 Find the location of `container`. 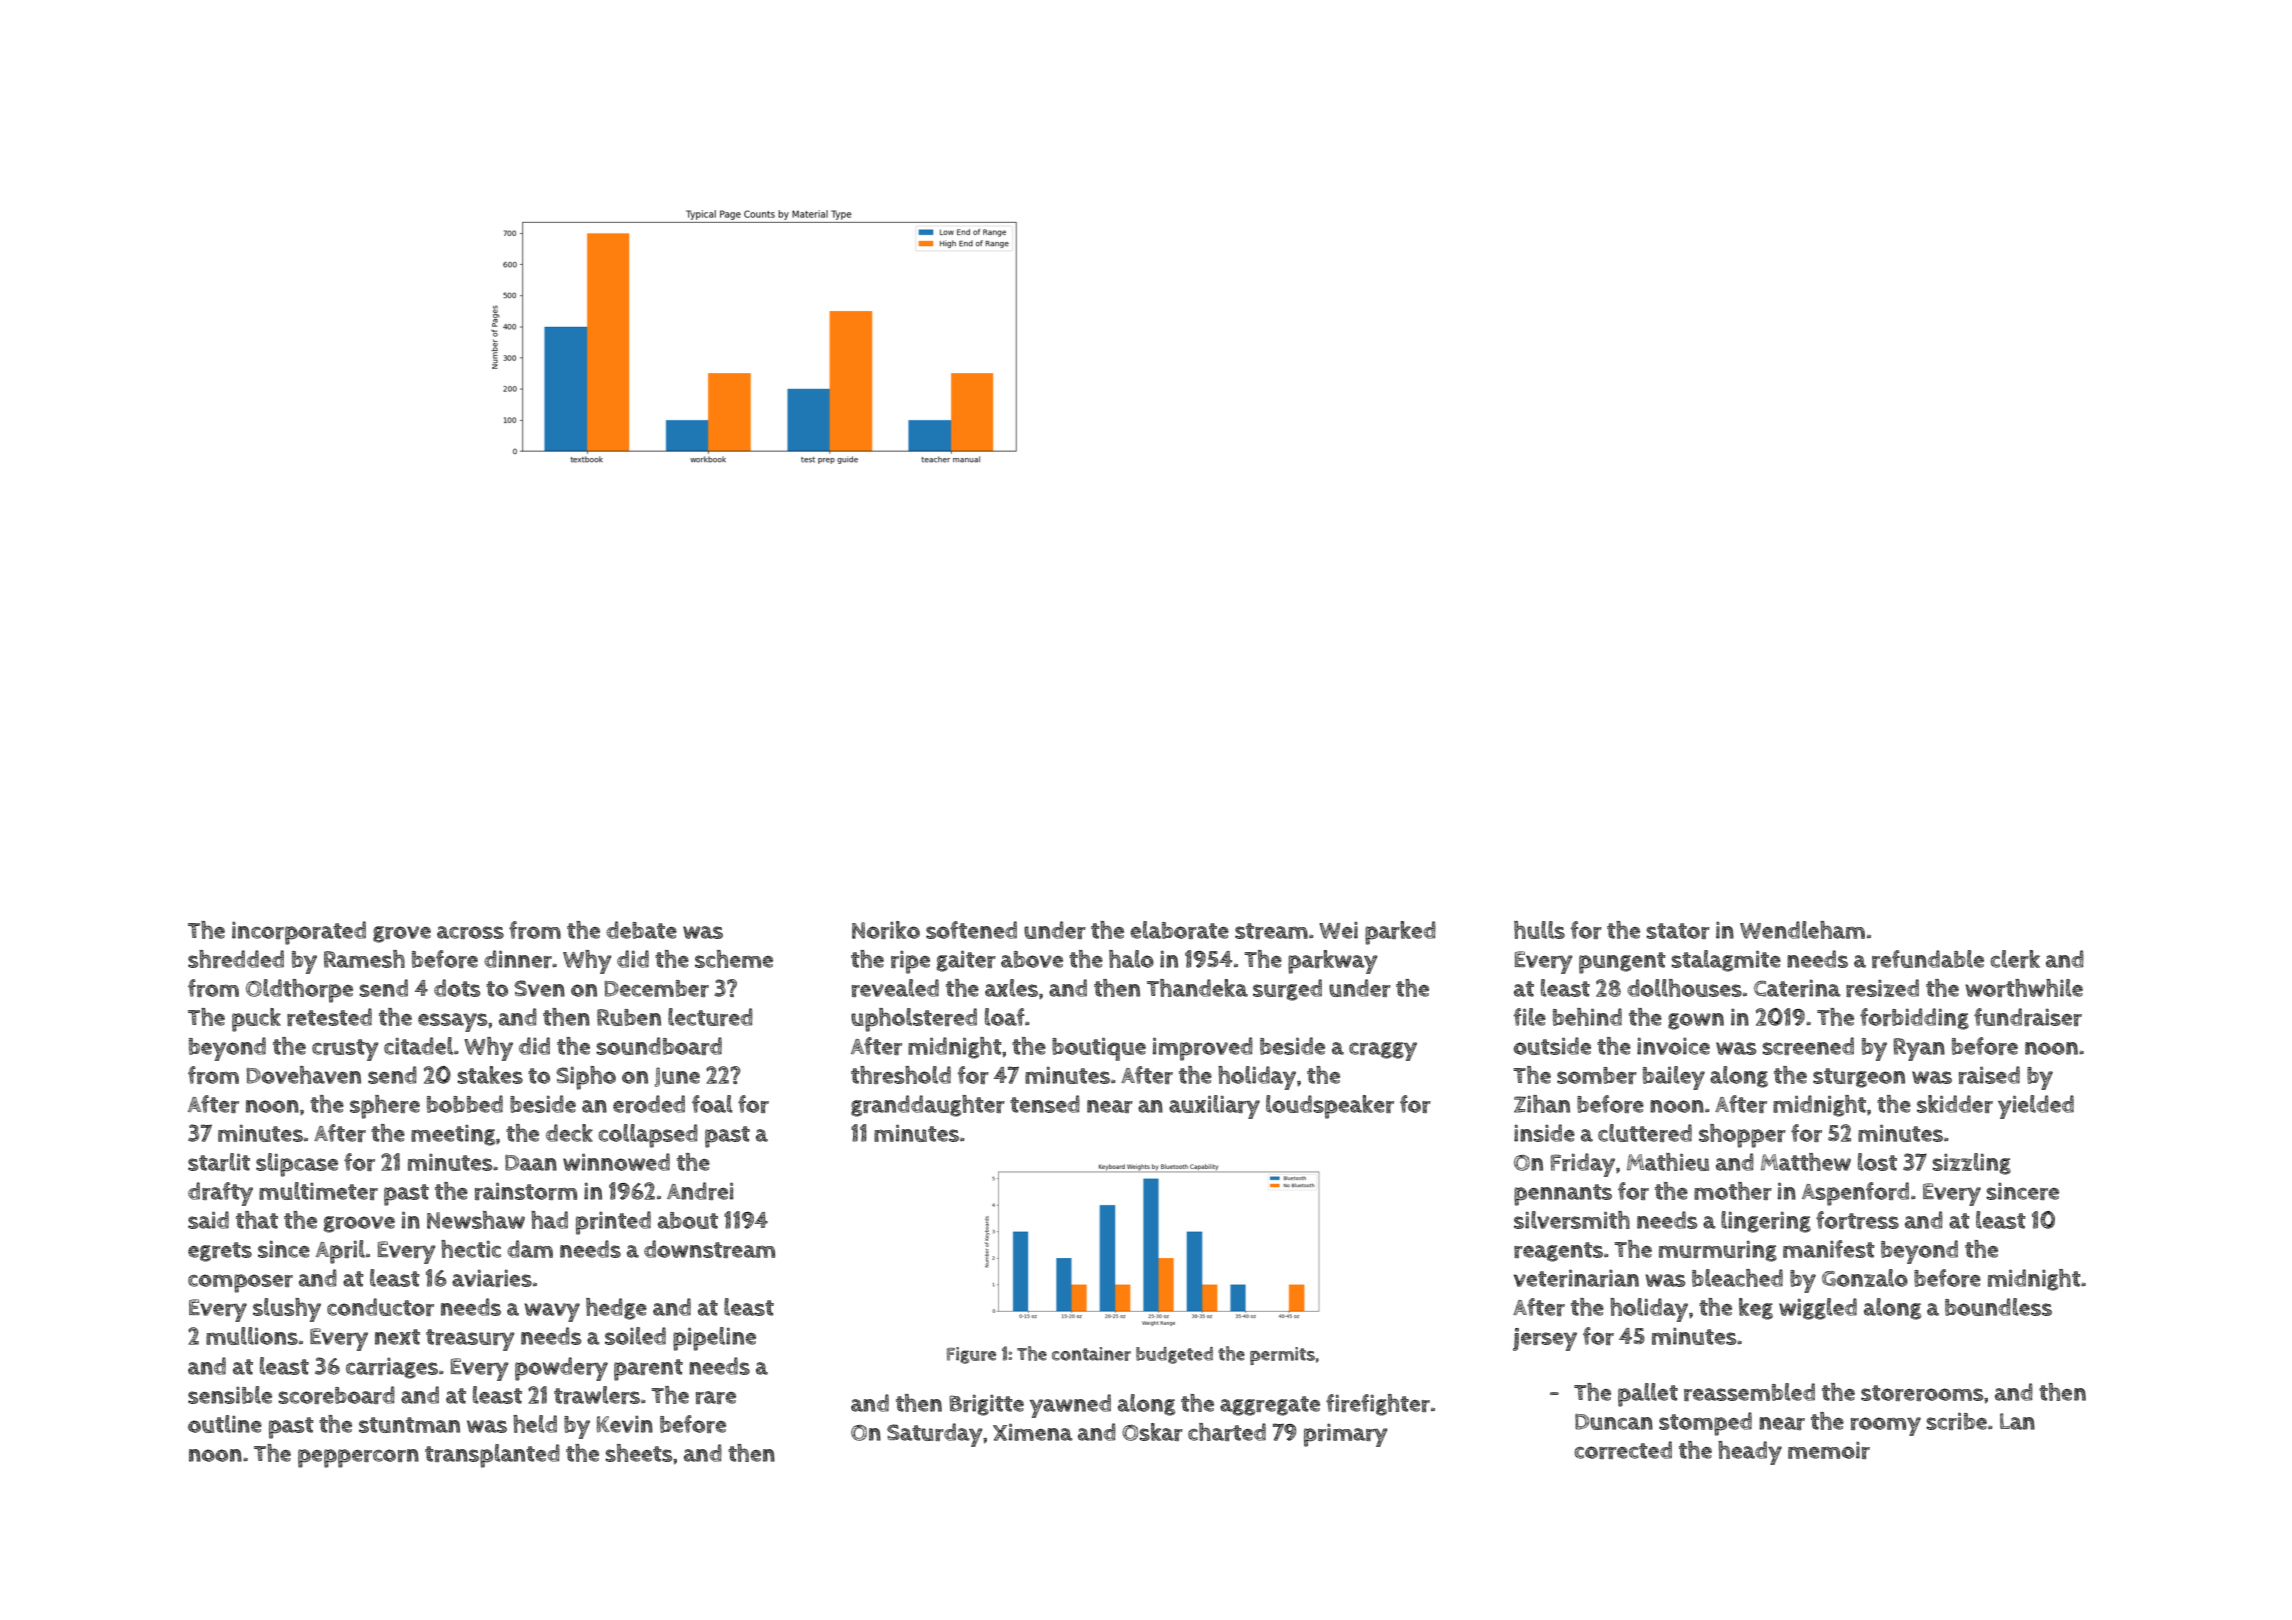

container is located at coordinates (1091, 1354).
